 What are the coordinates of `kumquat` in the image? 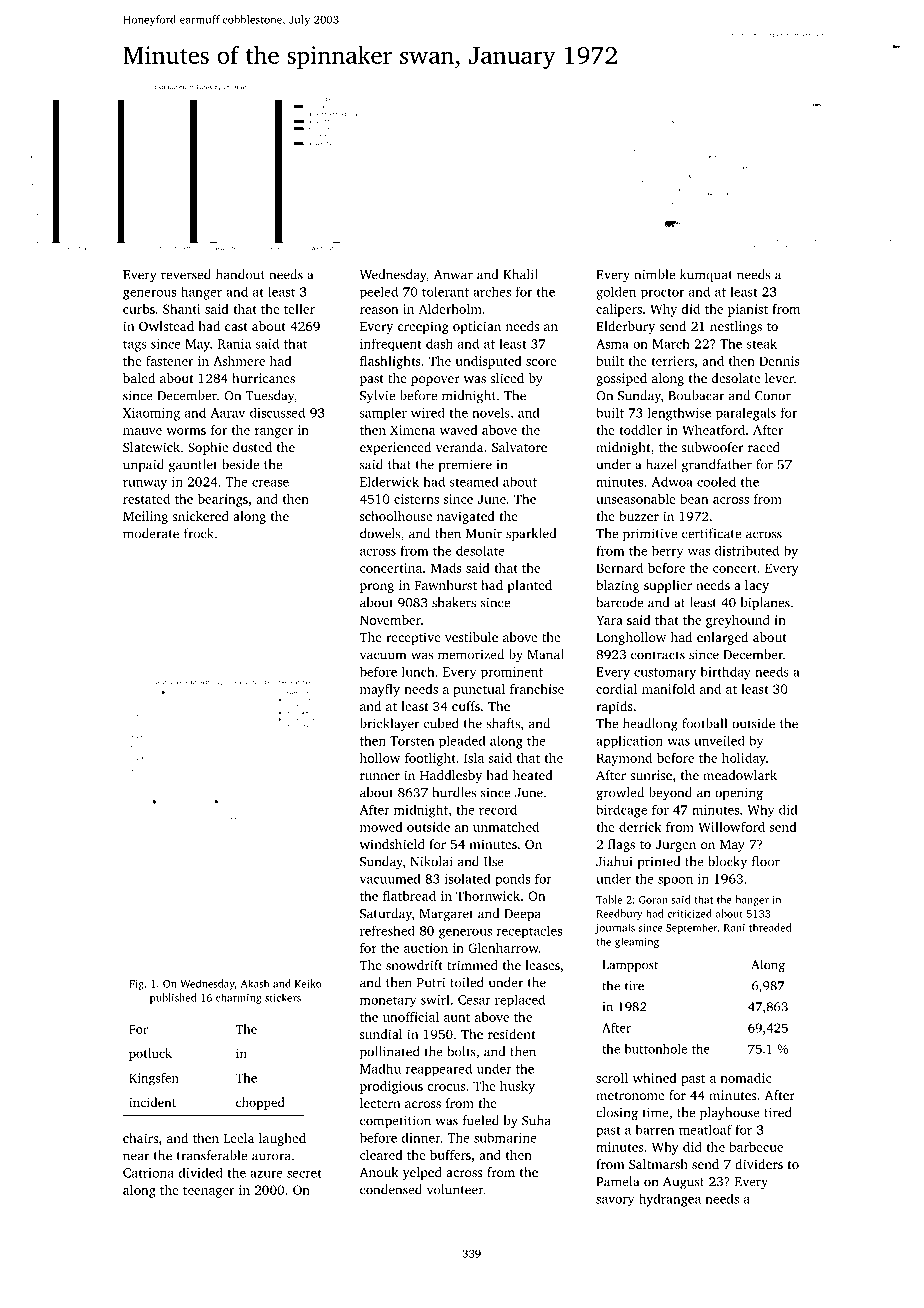 It's located at (706, 275).
